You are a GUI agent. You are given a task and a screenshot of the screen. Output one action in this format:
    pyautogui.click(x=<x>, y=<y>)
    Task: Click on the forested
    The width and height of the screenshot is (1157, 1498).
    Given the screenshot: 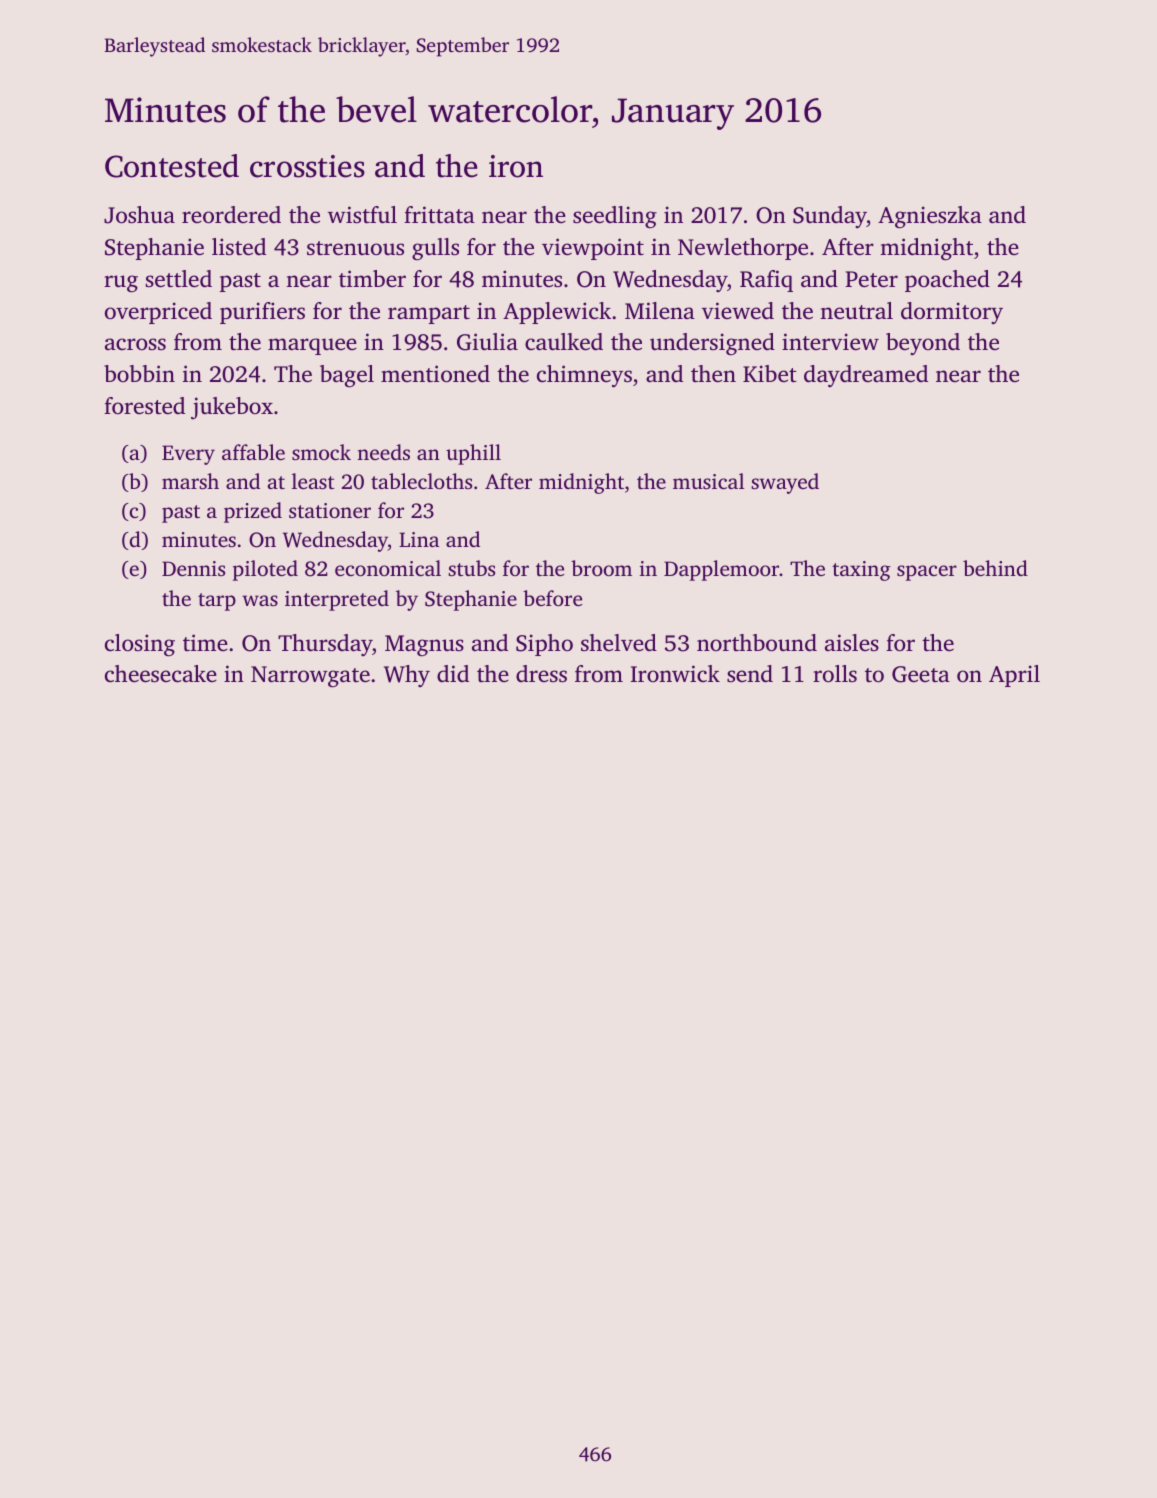 What is the action you would take?
    pyautogui.click(x=144, y=406)
